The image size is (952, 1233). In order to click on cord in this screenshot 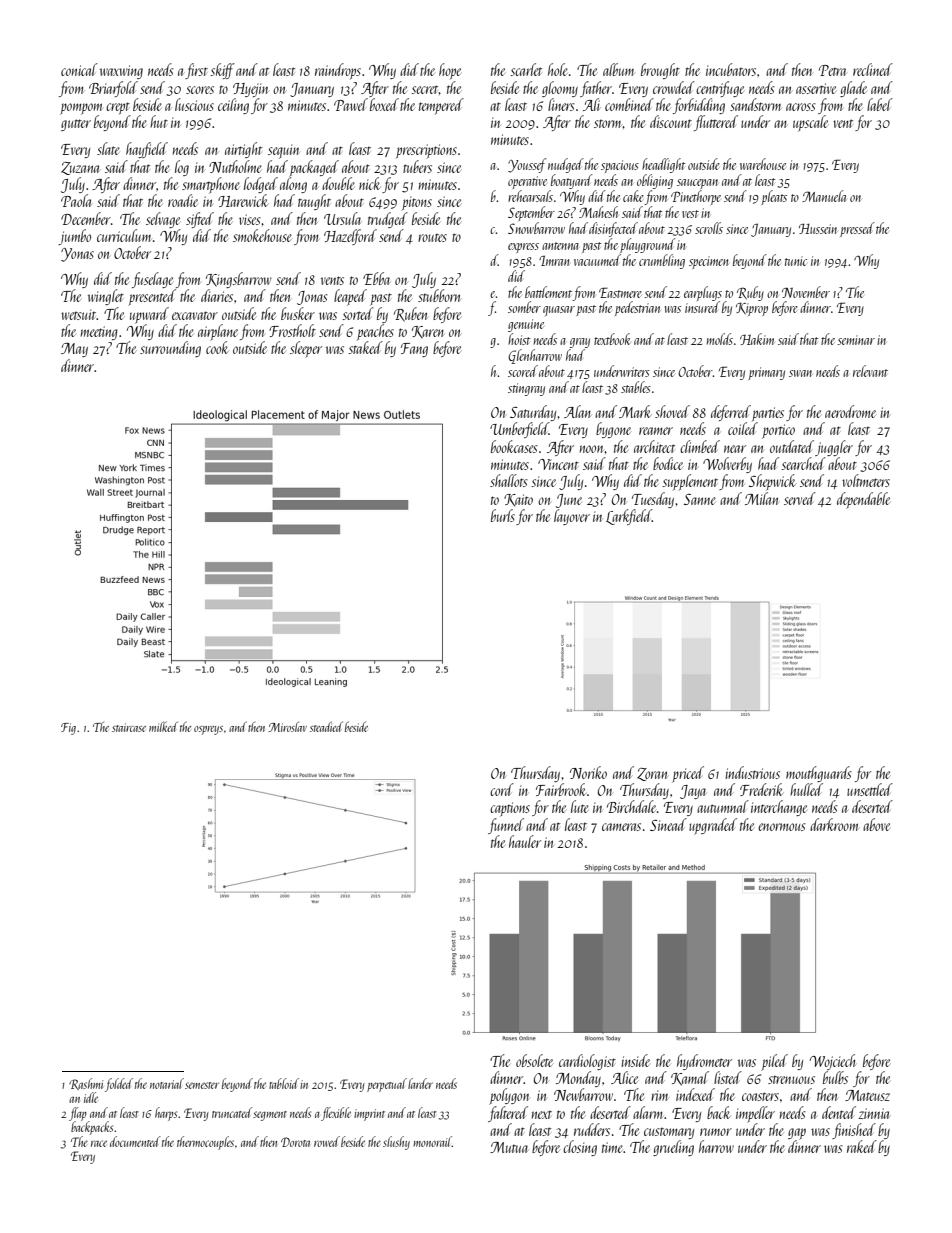, I will do `click(502, 789)`.
